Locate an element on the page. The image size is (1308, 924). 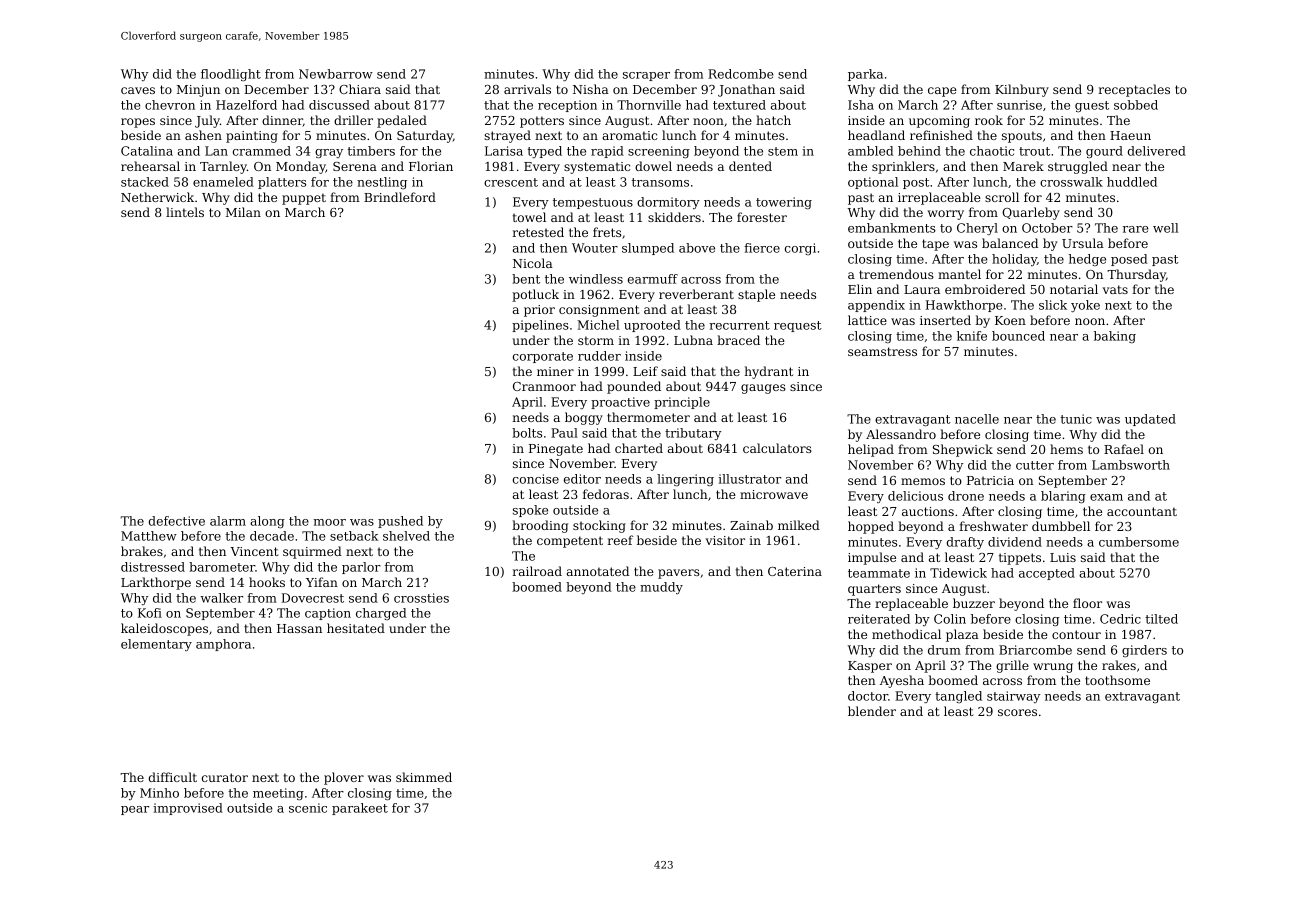
barometer is located at coordinates (222, 567).
